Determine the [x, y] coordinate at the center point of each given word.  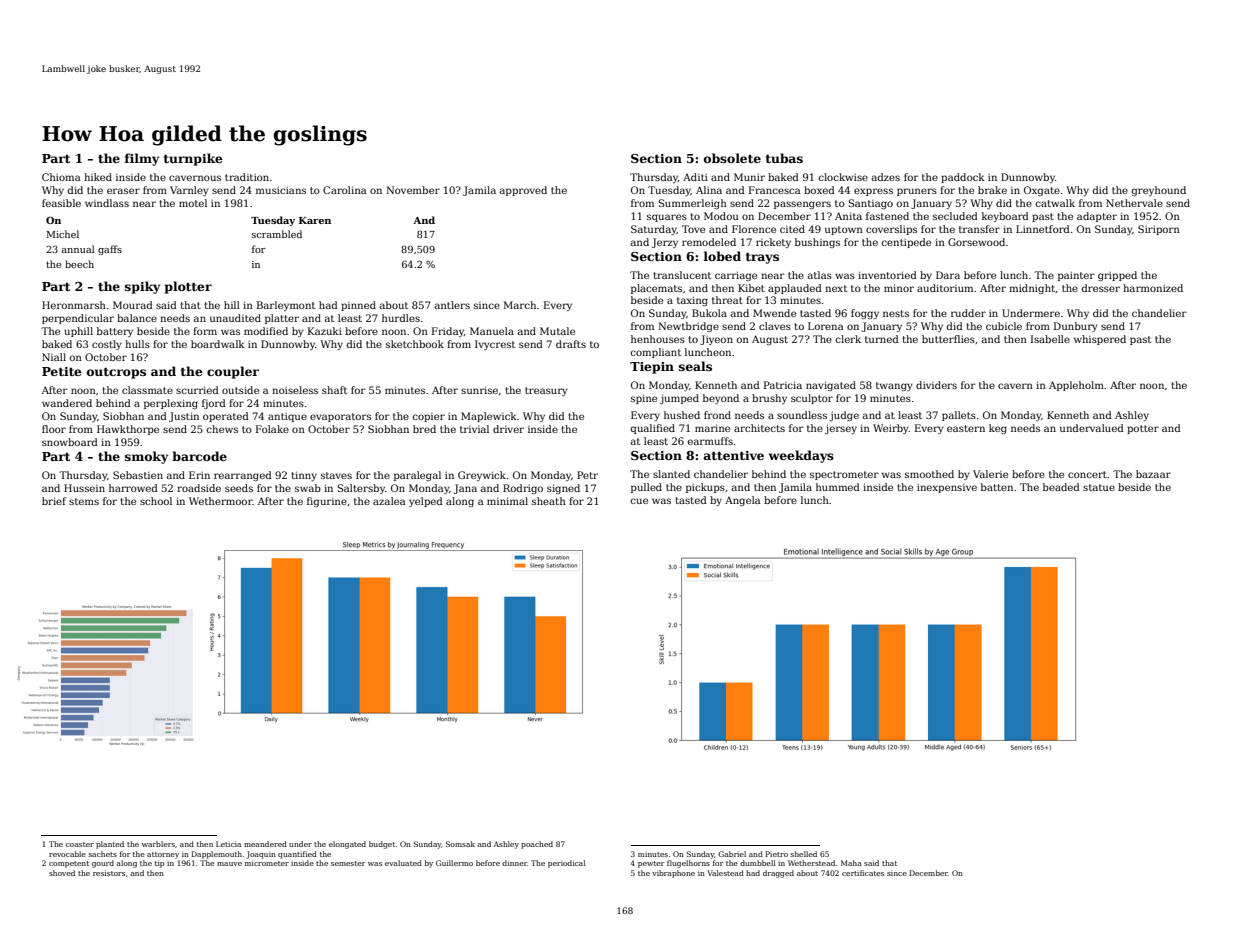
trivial [474, 429]
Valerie [990, 474]
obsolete [732, 158]
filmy [142, 159]
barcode [199, 456]
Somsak [460, 844]
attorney [163, 855]
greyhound [1158, 191]
